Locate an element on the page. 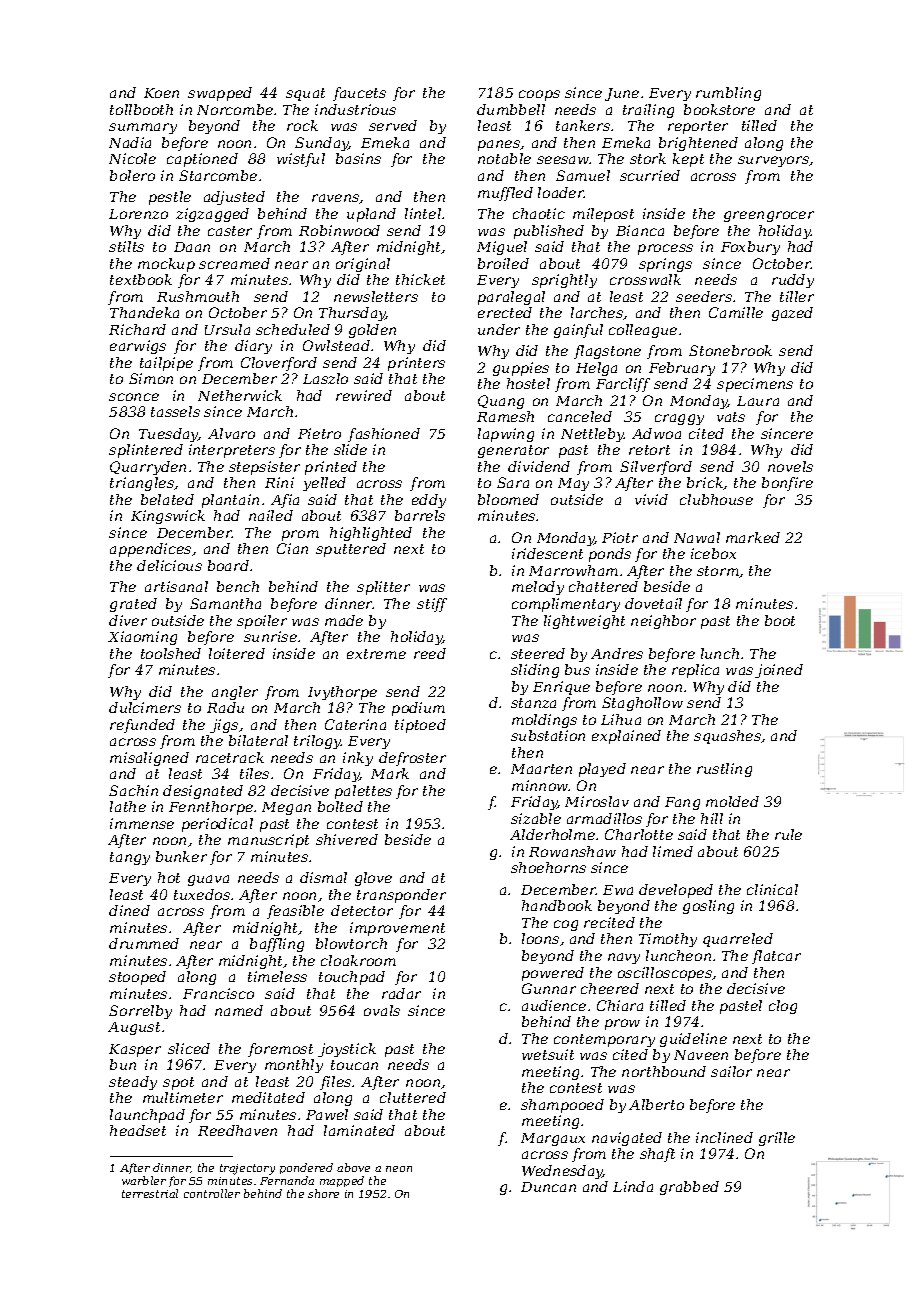  generator is located at coordinates (513, 451).
